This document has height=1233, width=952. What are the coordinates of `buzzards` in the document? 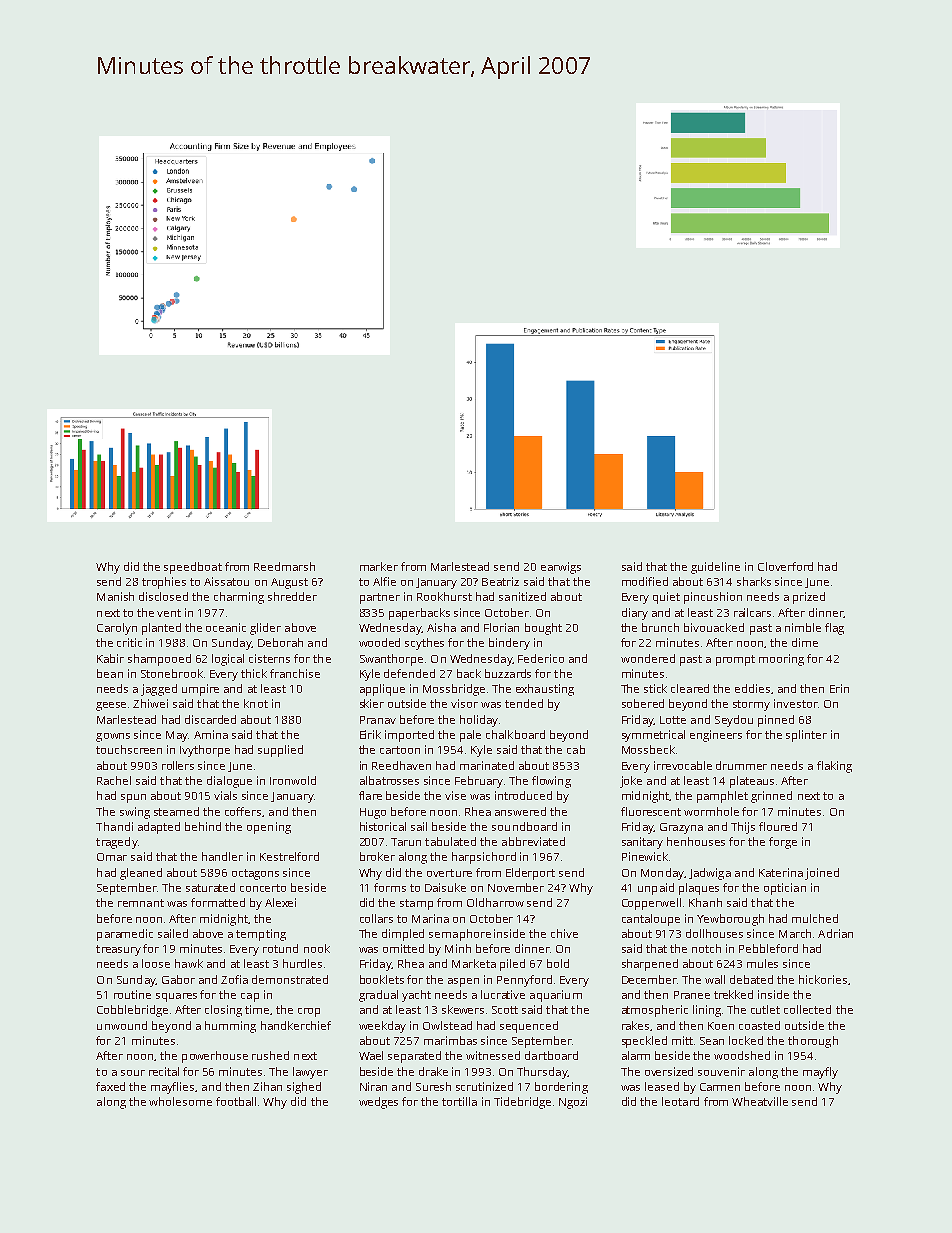 It's located at (508, 673).
